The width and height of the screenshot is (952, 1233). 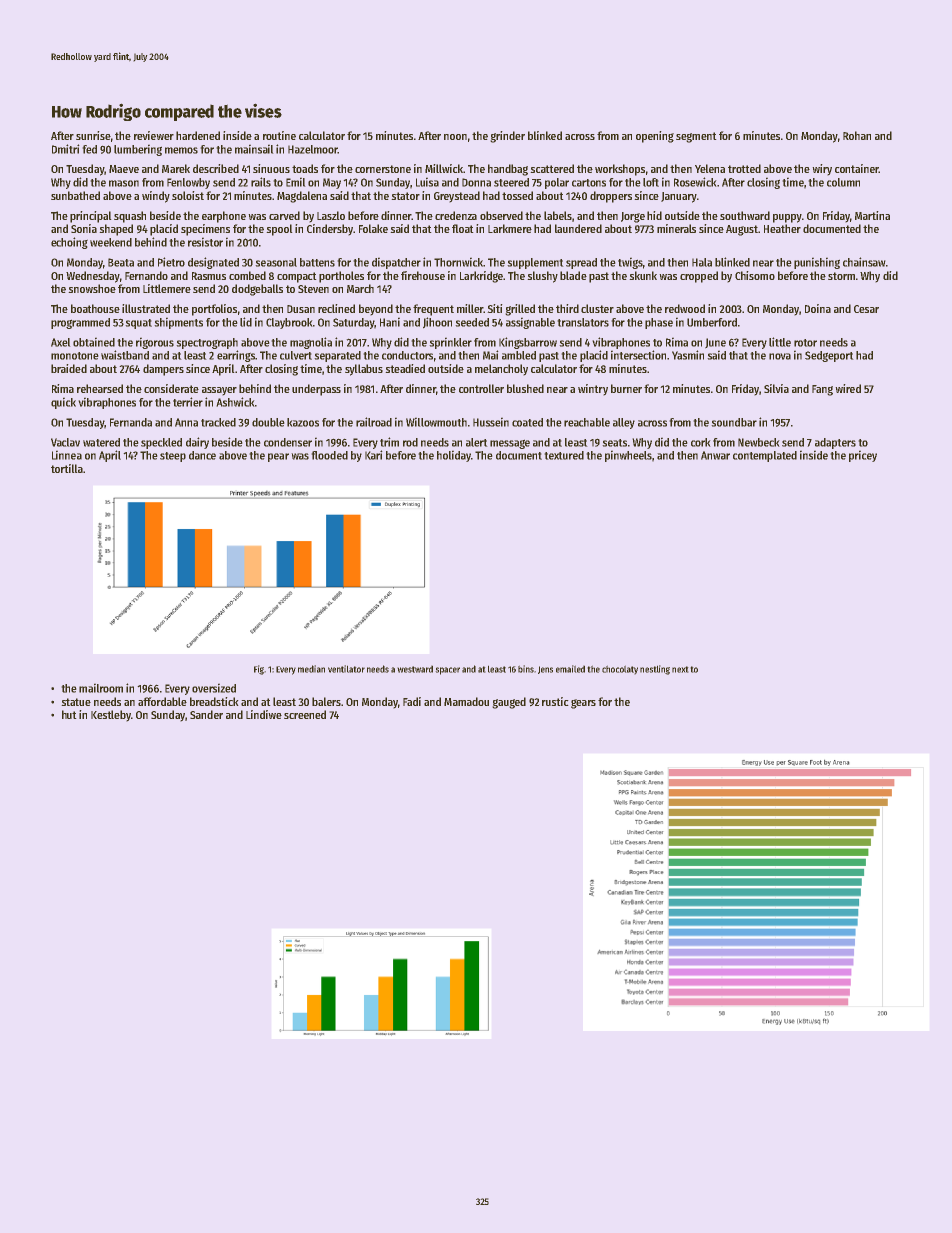 What do you see at coordinates (863, 456) in the screenshot?
I see `pricey` at bounding box center [863, 456].
